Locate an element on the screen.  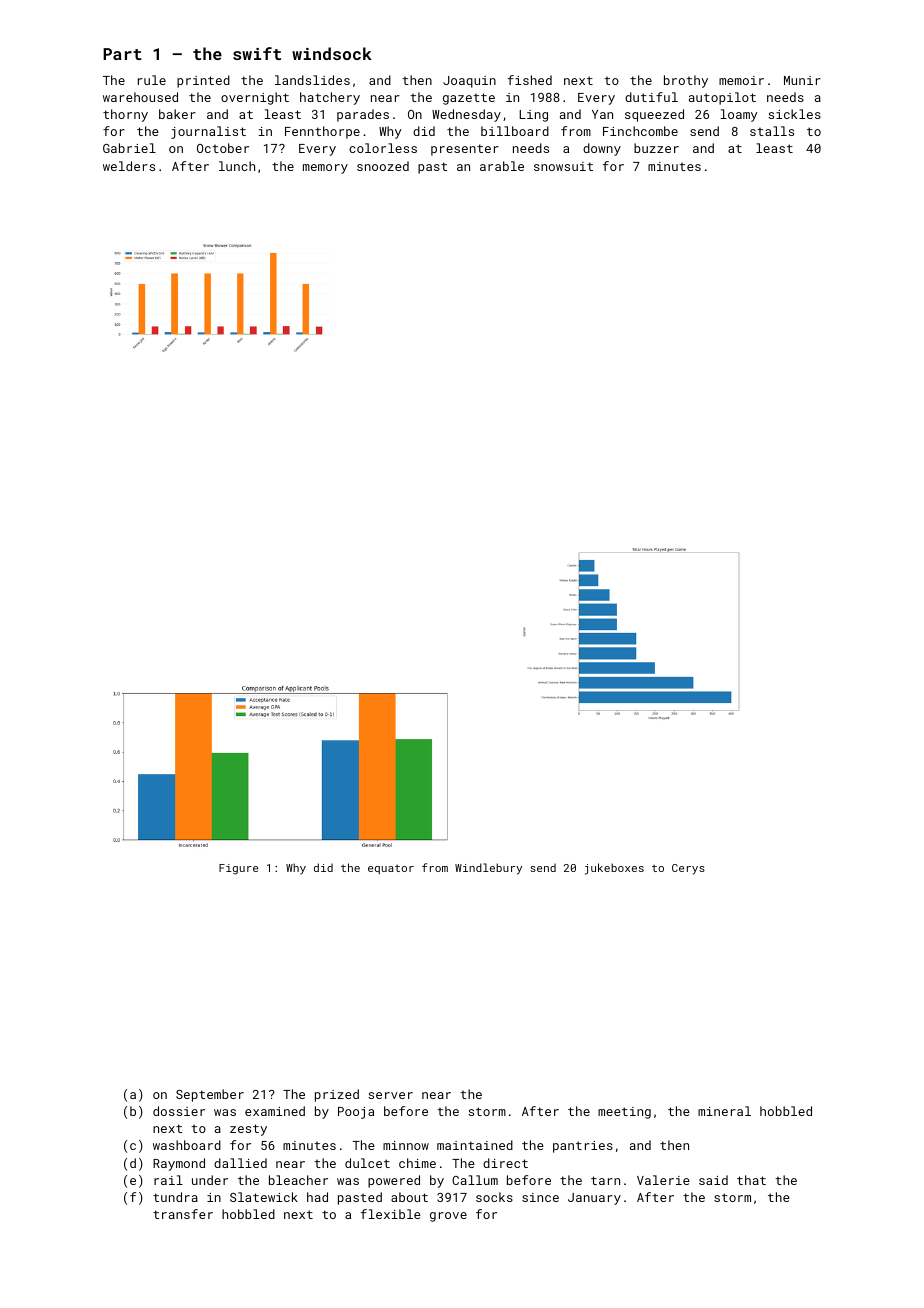
Slatewick is located at coordinates (264, 1197).
